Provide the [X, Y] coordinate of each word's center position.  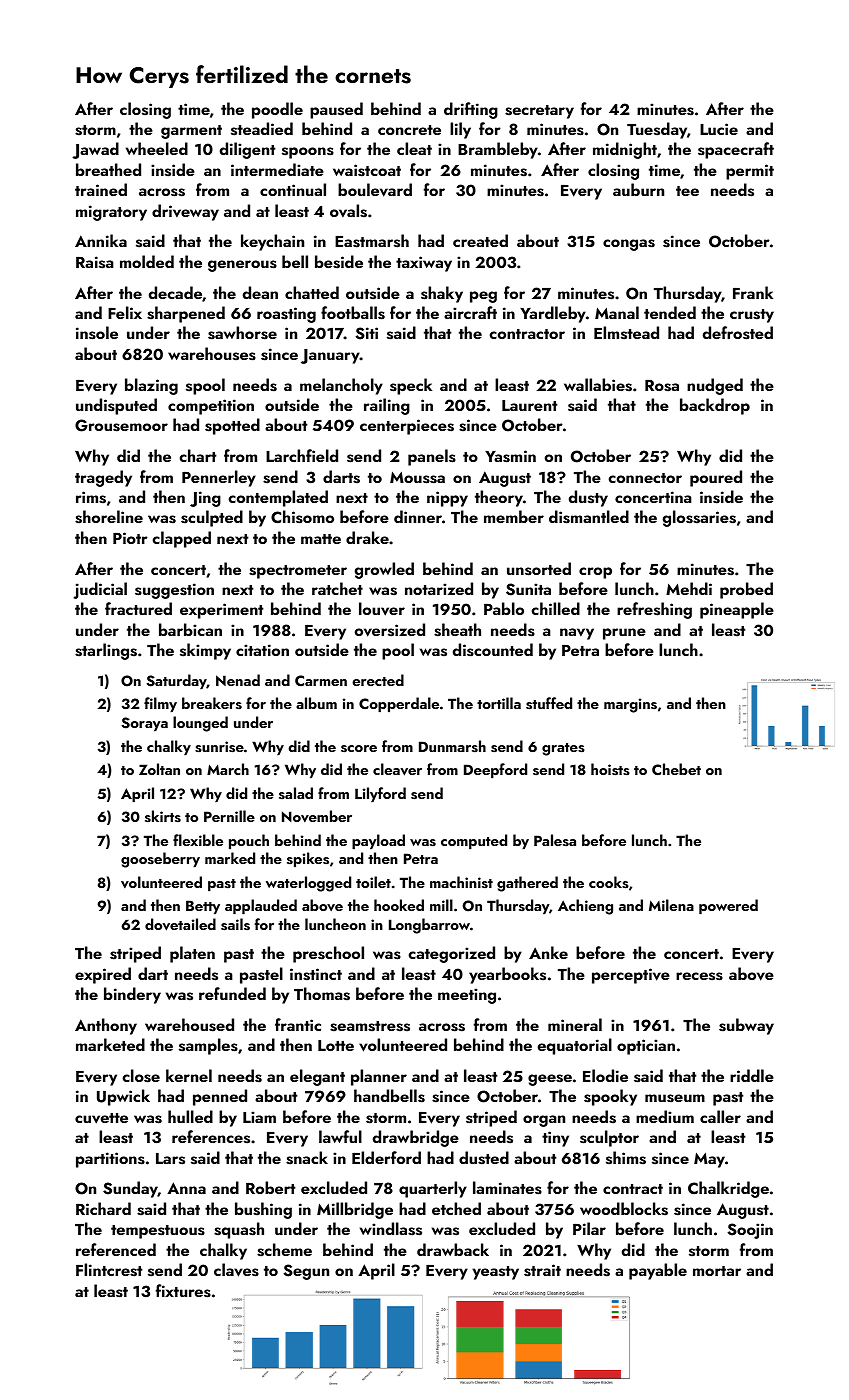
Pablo [504, 608]
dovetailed [180, 924]
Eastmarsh [372, 241]
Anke [548, 952]
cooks [609, 882]
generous [242, 266]
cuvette [101, 1118]
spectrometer [298, 572]
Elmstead [626, 333]
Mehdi [689, 588]
